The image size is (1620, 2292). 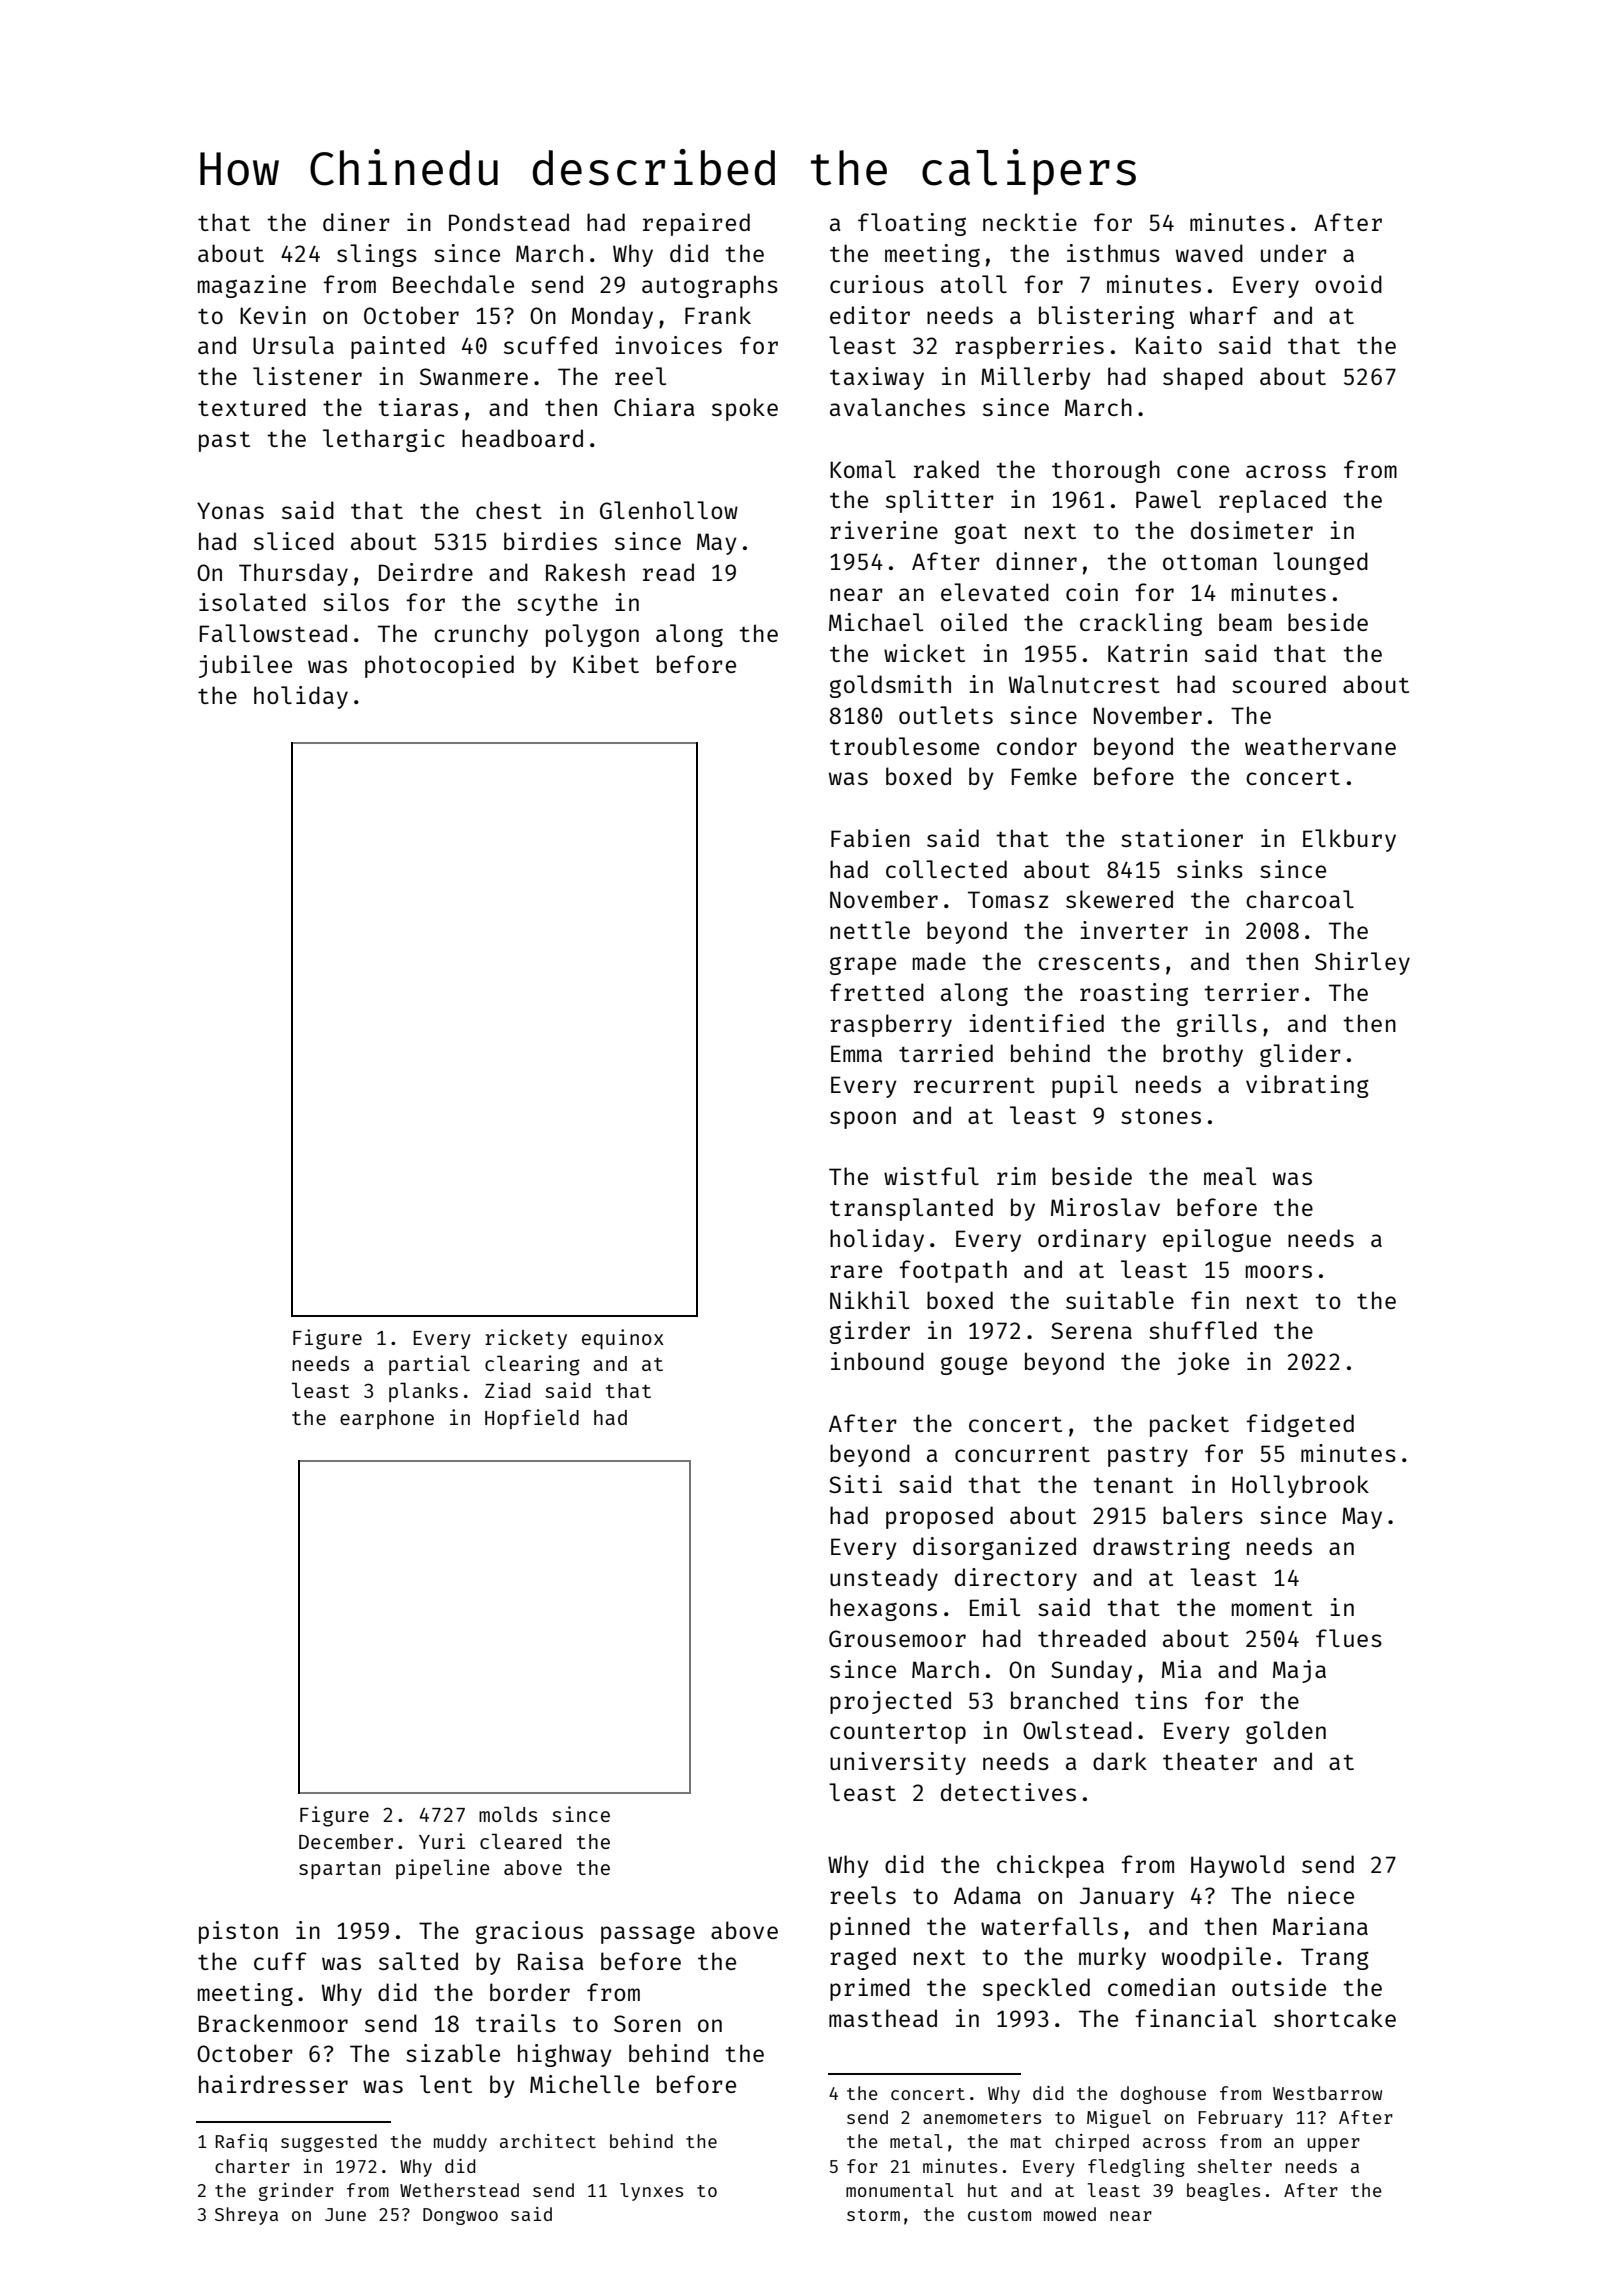 I want to click on suggested, so click(x=329, y=2143).
